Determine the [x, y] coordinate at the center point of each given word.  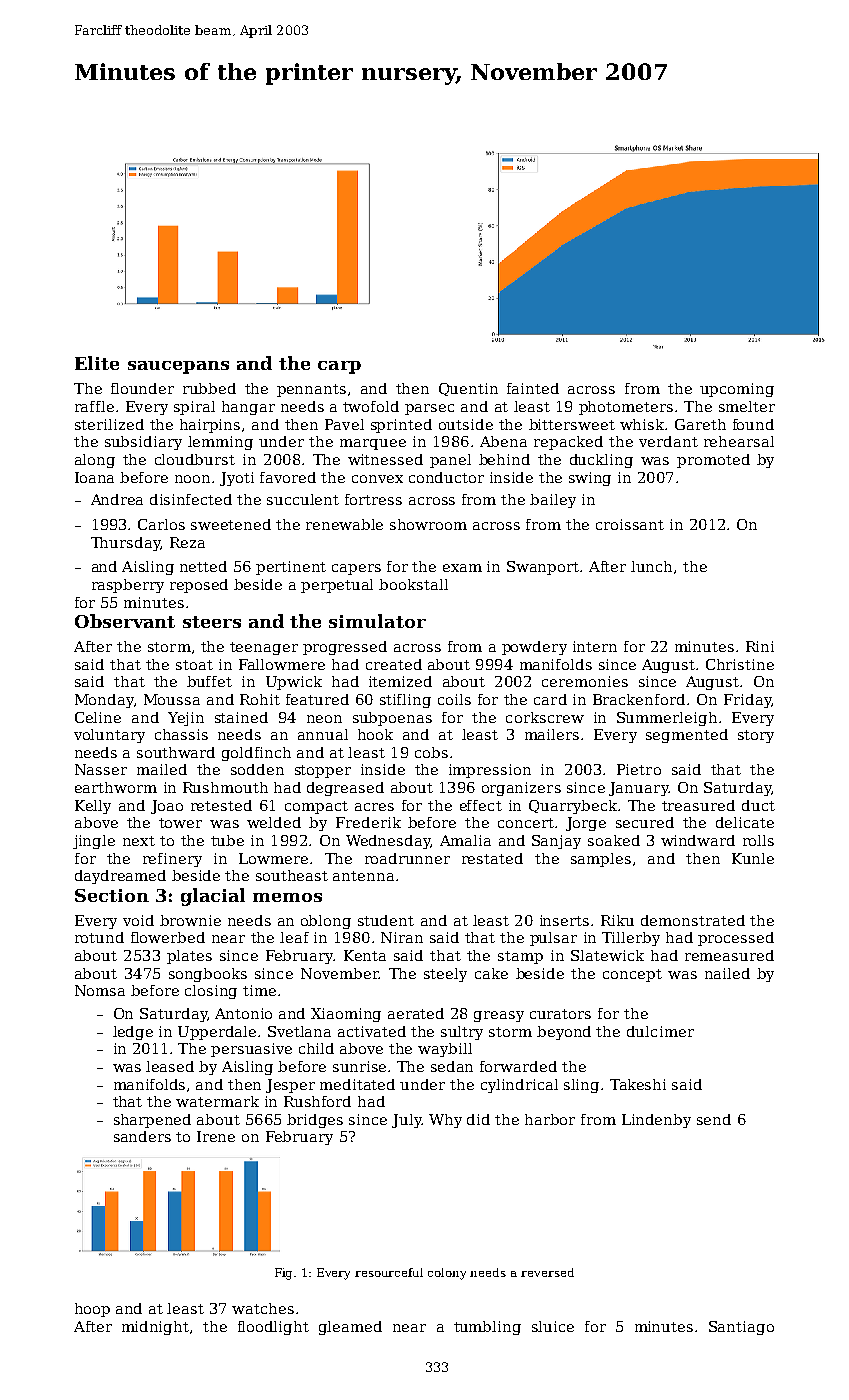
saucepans [178, 367]
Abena [503, 441]
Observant [125, 621]
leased [170, 1066]
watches [263, 1308]
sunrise [359, 1066]
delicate [745, 822]
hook [375, 734]
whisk [642, 424]
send [714, 1119]
